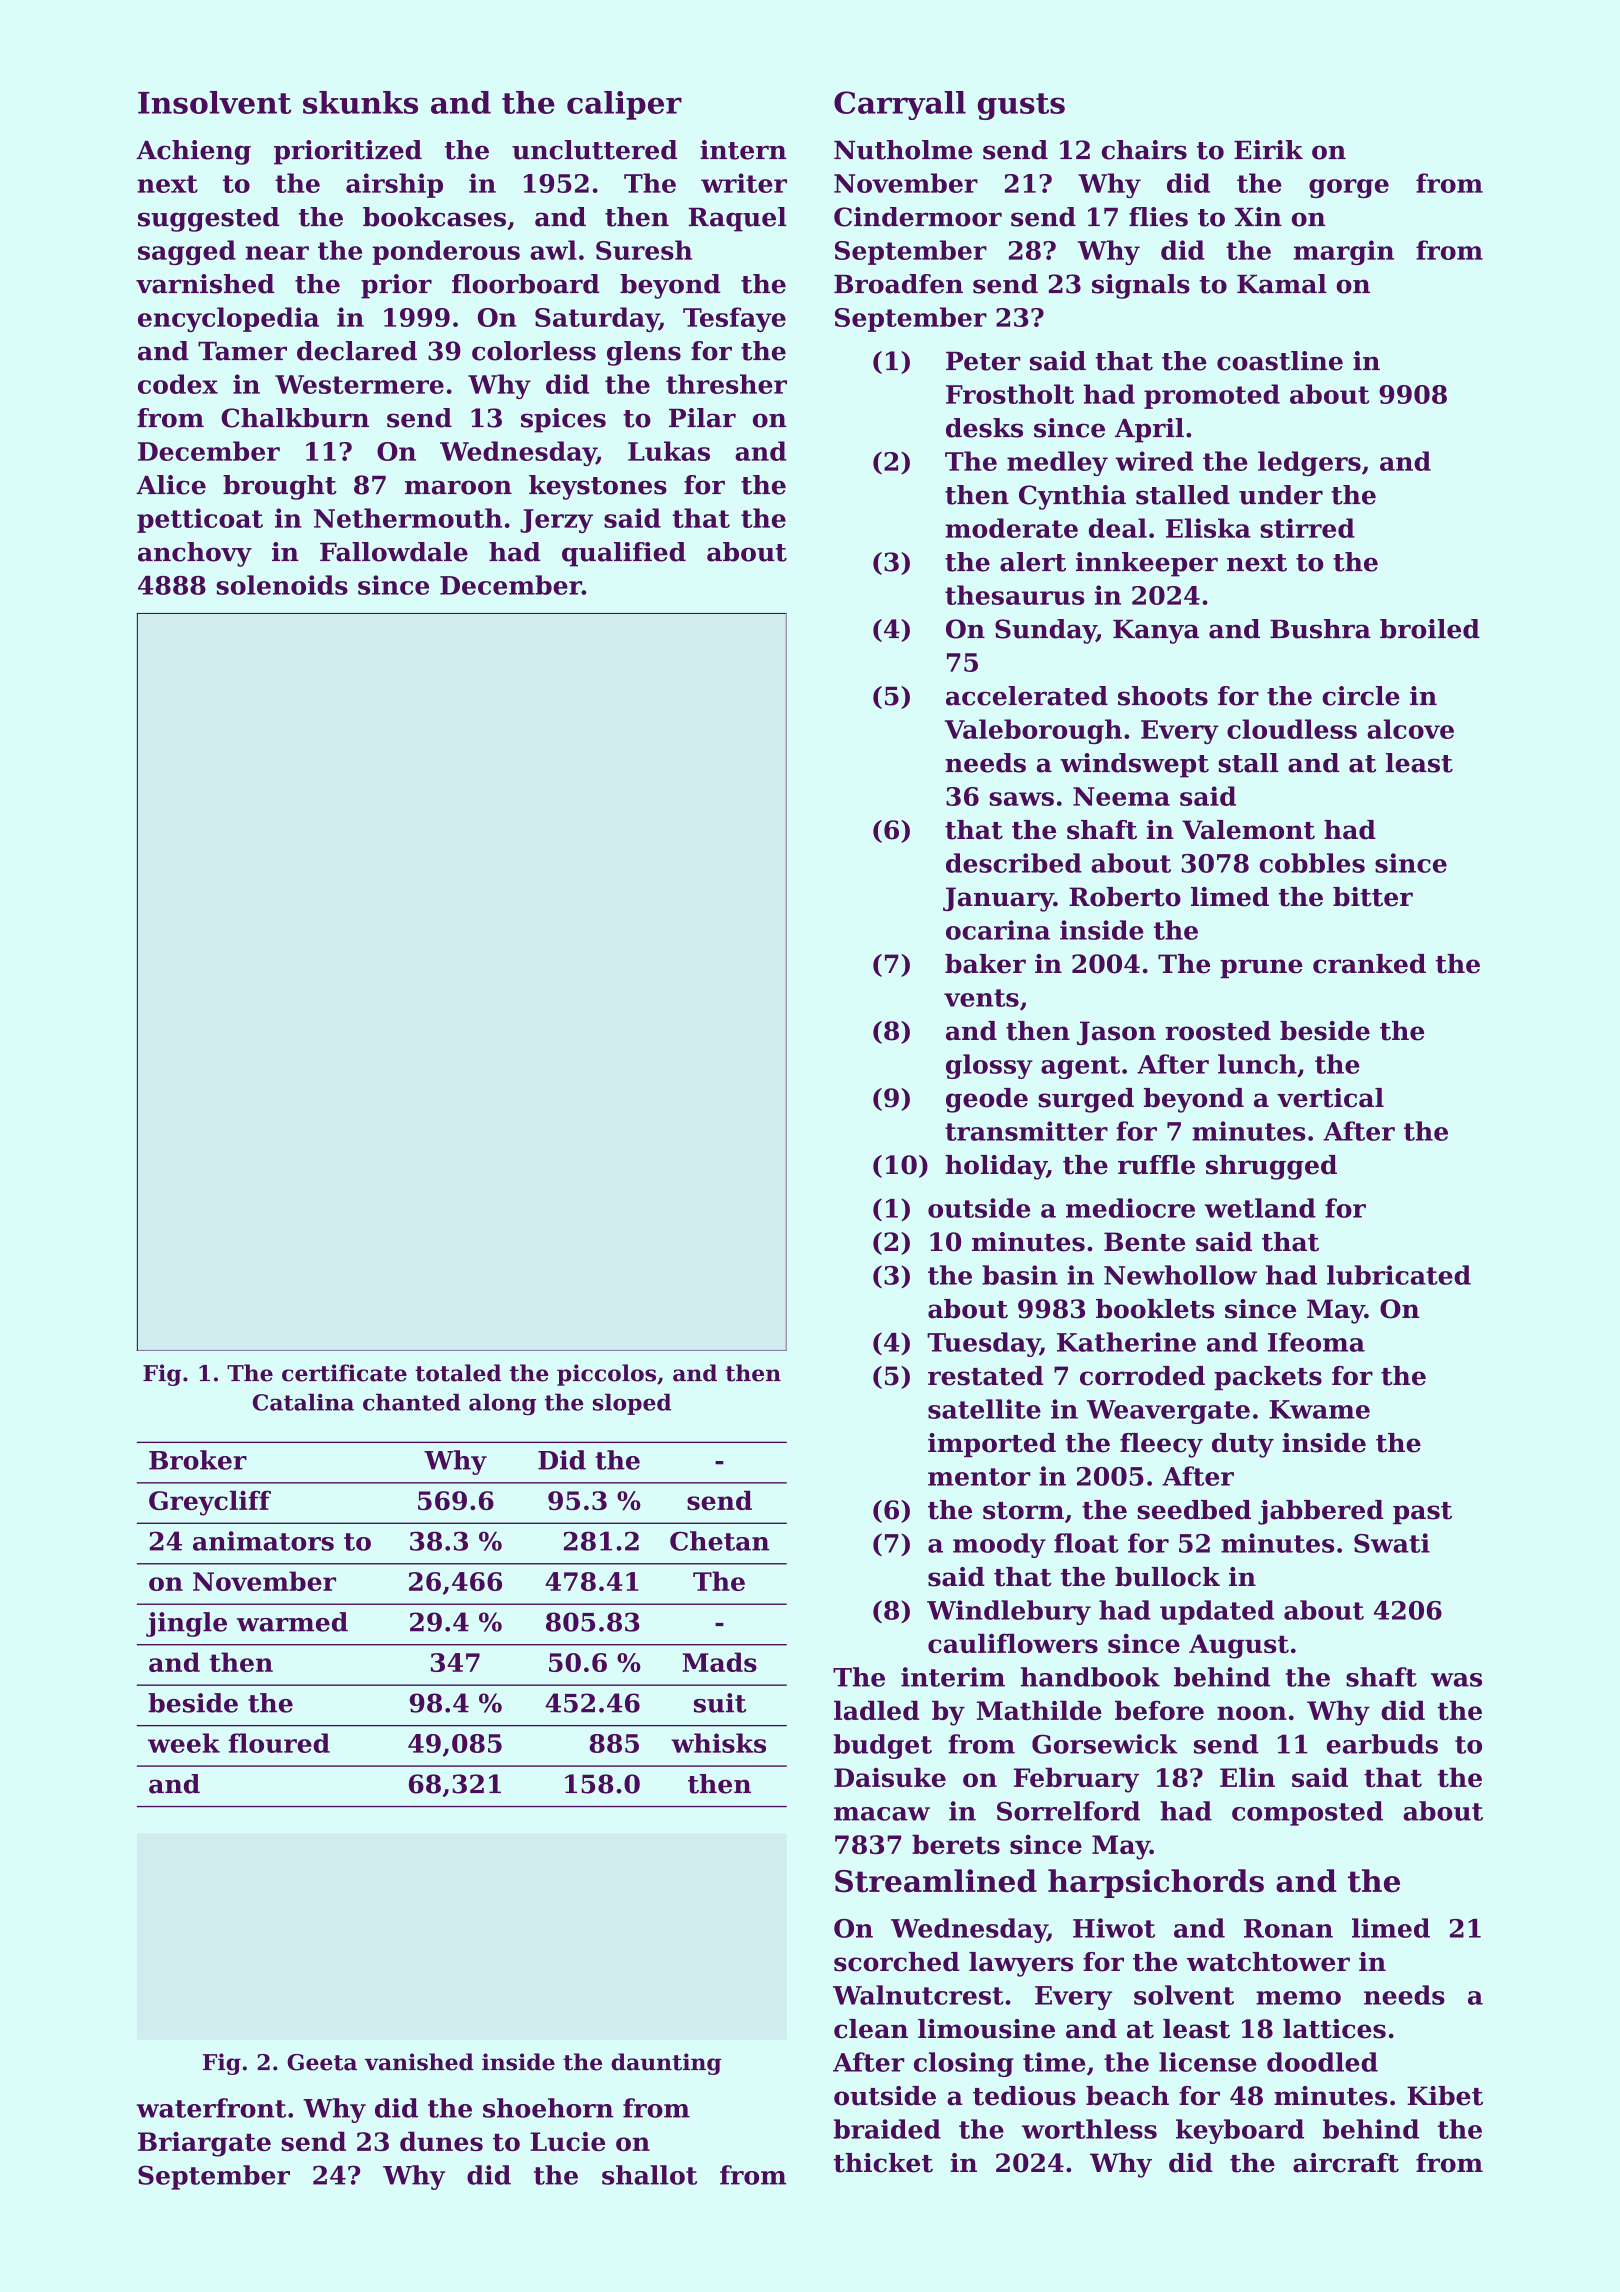 This document has height=2292, width=1620. Describe the element at coordinates (1399, 1275) in the document. I see `lubricated` at that location.
